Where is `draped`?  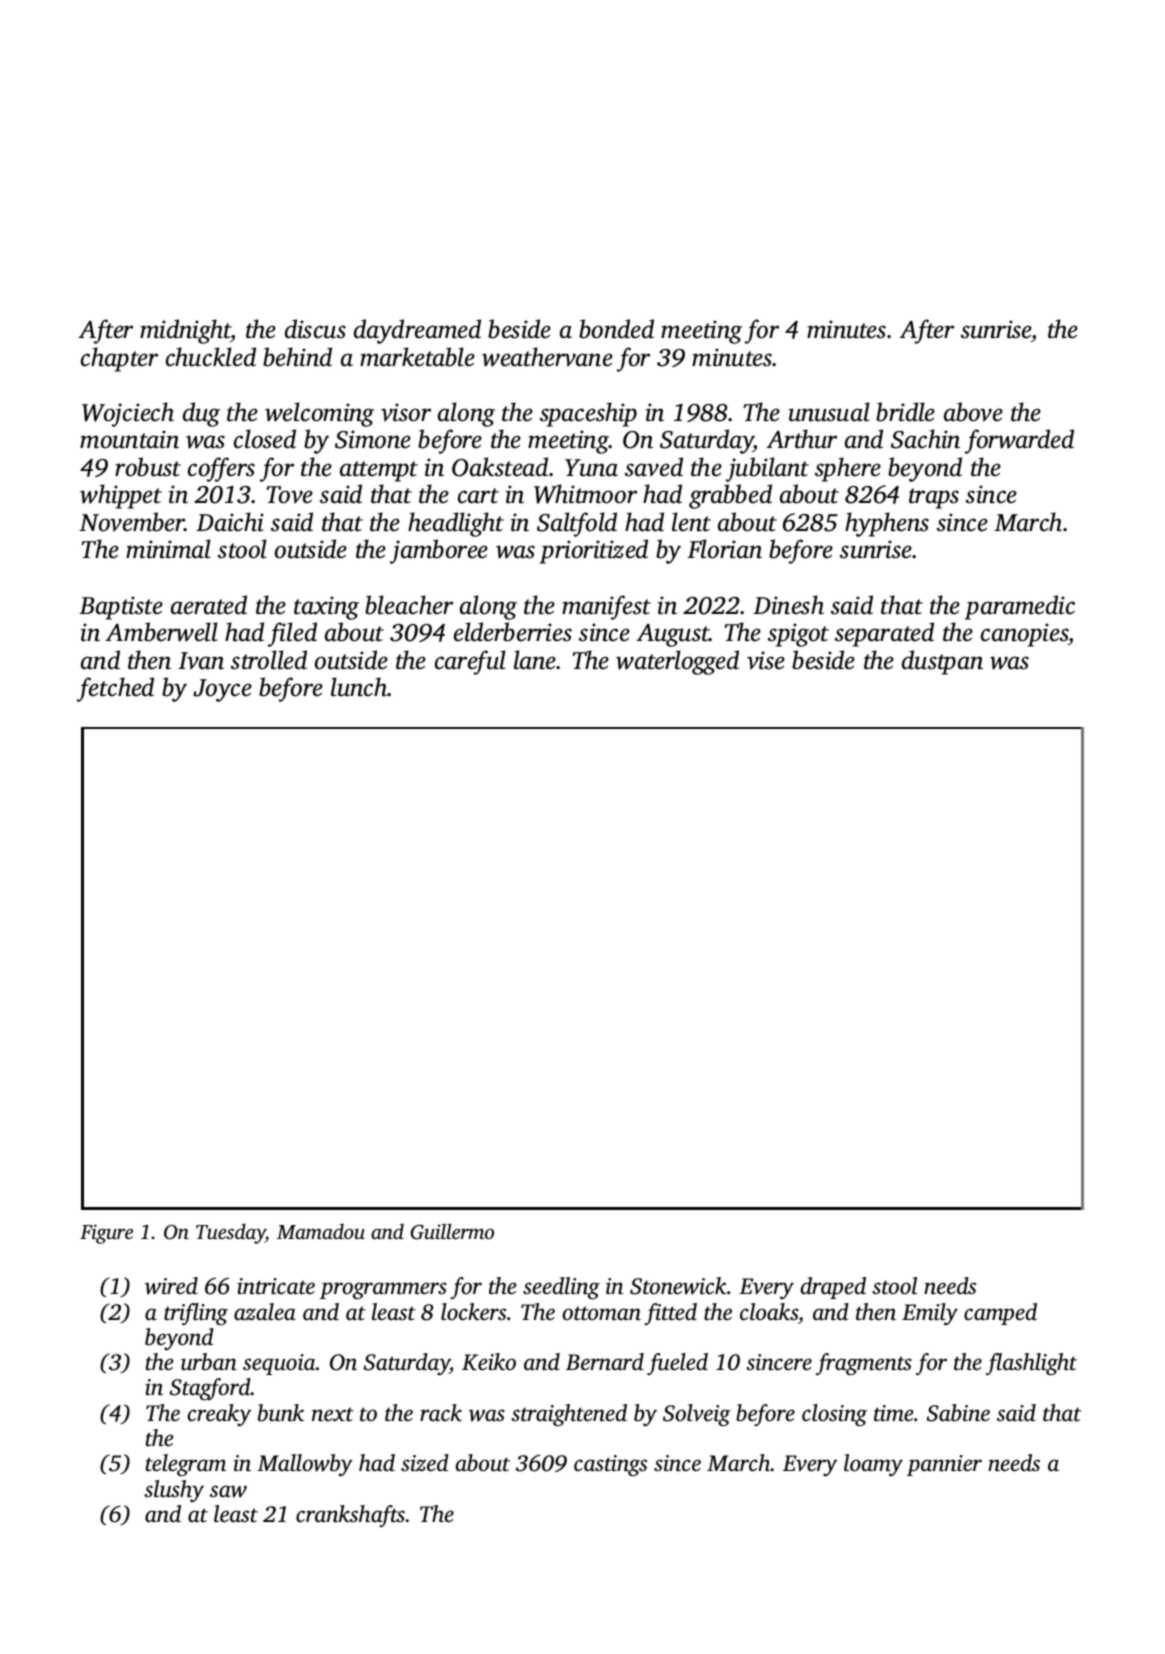
draped is located at coordinates (833, 1288).
